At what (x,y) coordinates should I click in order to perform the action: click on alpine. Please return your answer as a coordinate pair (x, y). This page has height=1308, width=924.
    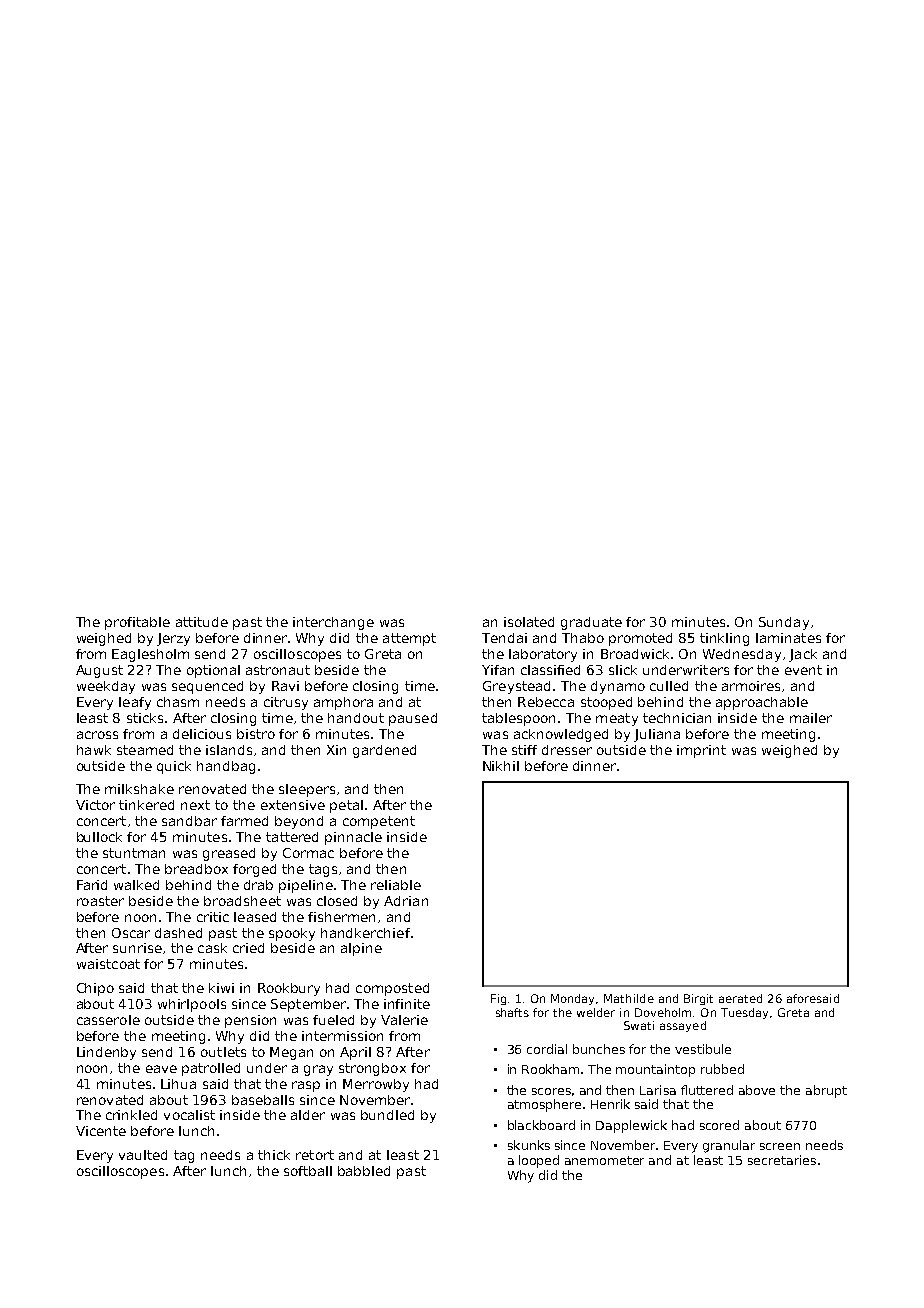
    Looking at the image, I should click on (361, 949).
